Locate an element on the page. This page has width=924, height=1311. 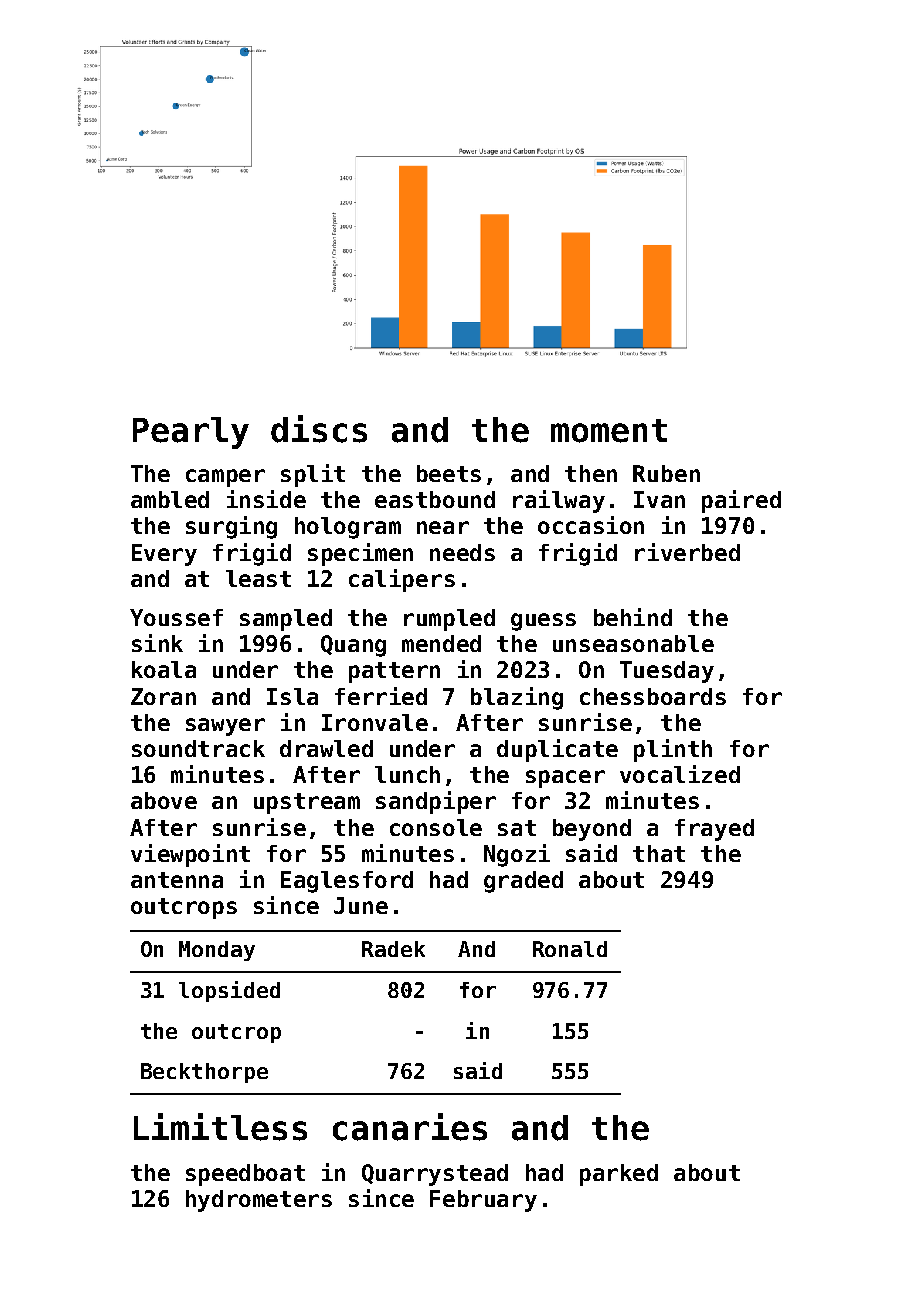
blazing is located at coordinates (517, 698).
